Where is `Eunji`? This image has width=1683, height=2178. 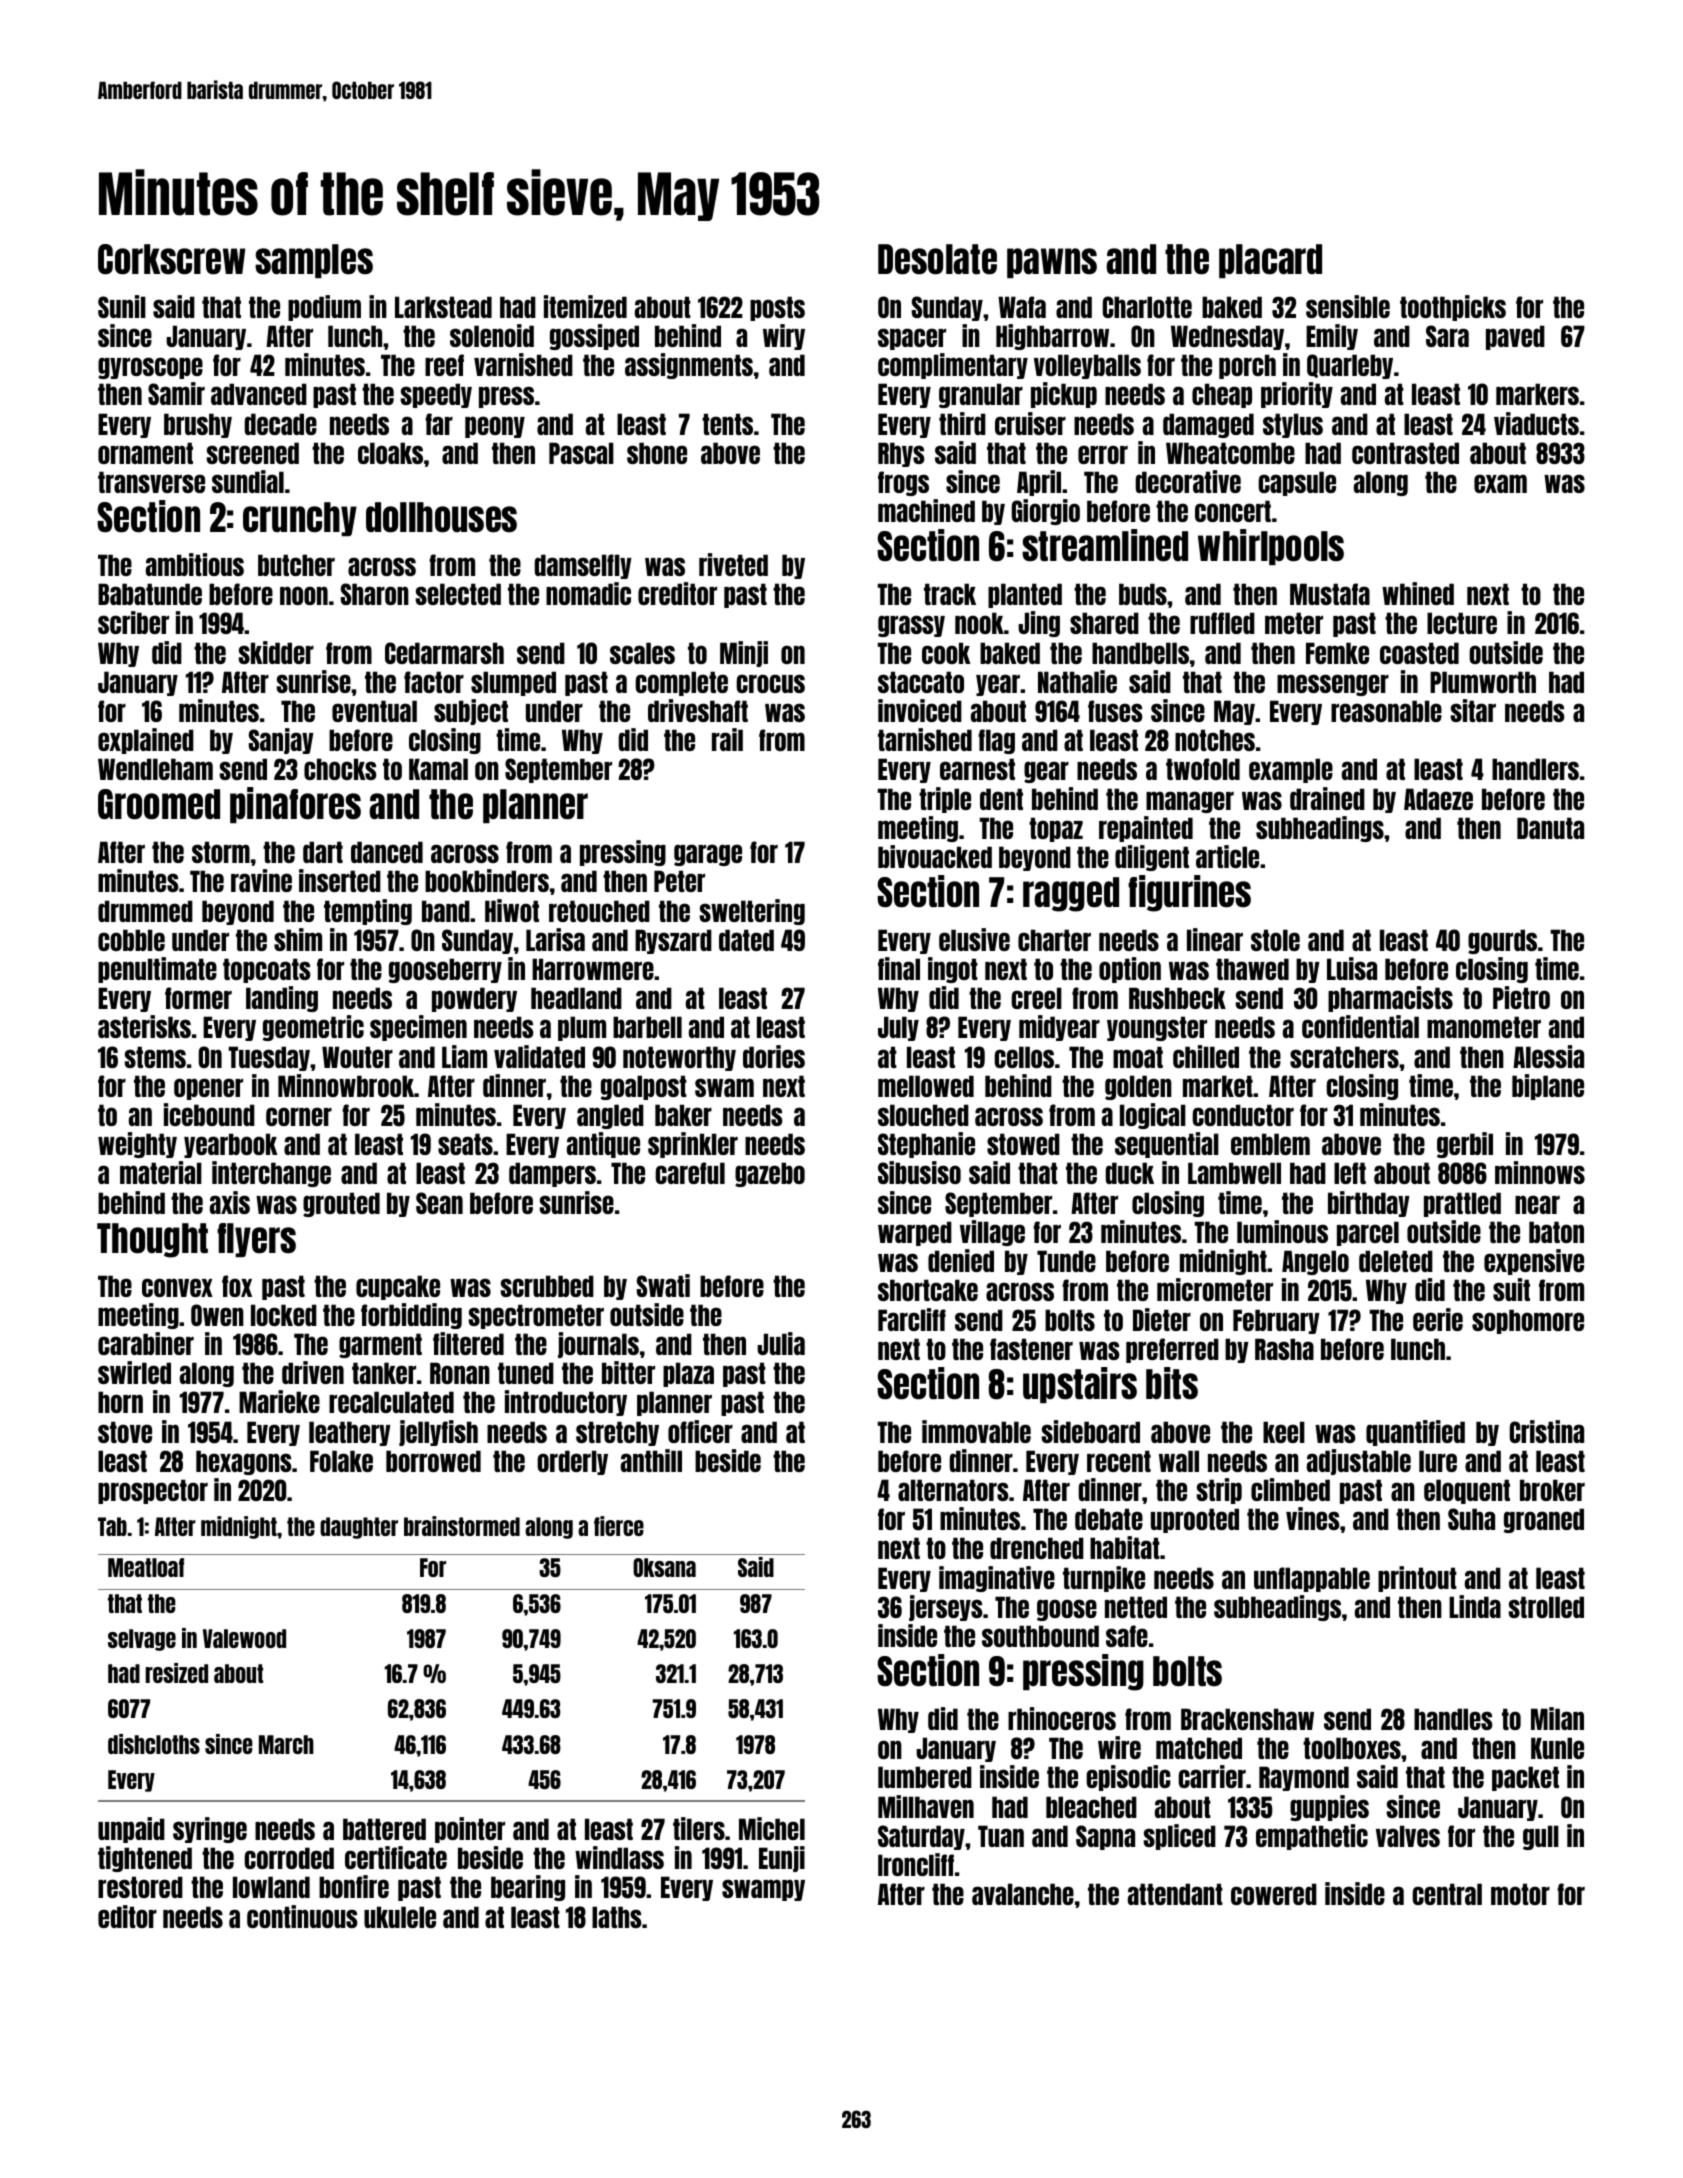
Eunji is located at coordinates (782, 1859).
